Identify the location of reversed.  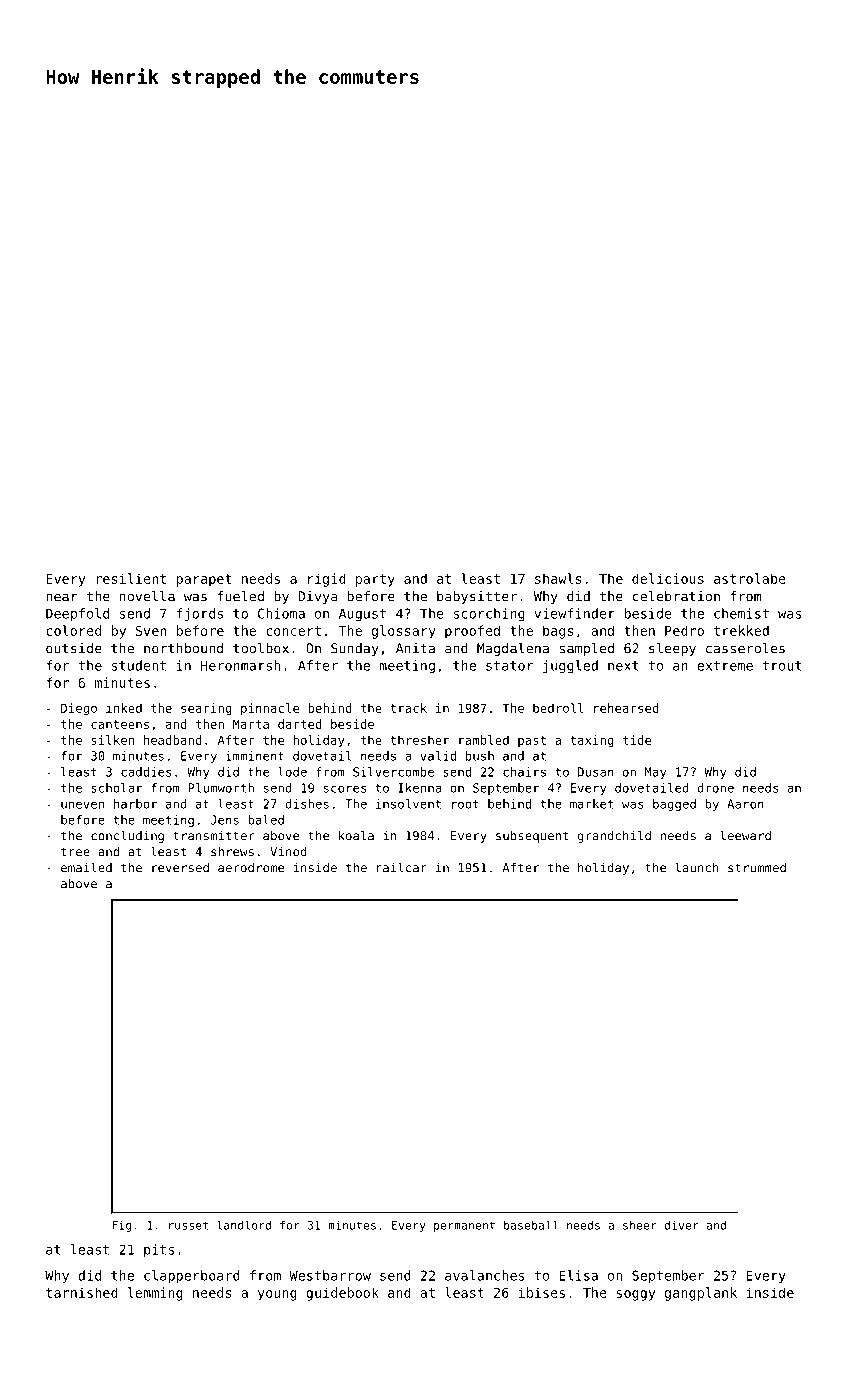
(180, 868).
